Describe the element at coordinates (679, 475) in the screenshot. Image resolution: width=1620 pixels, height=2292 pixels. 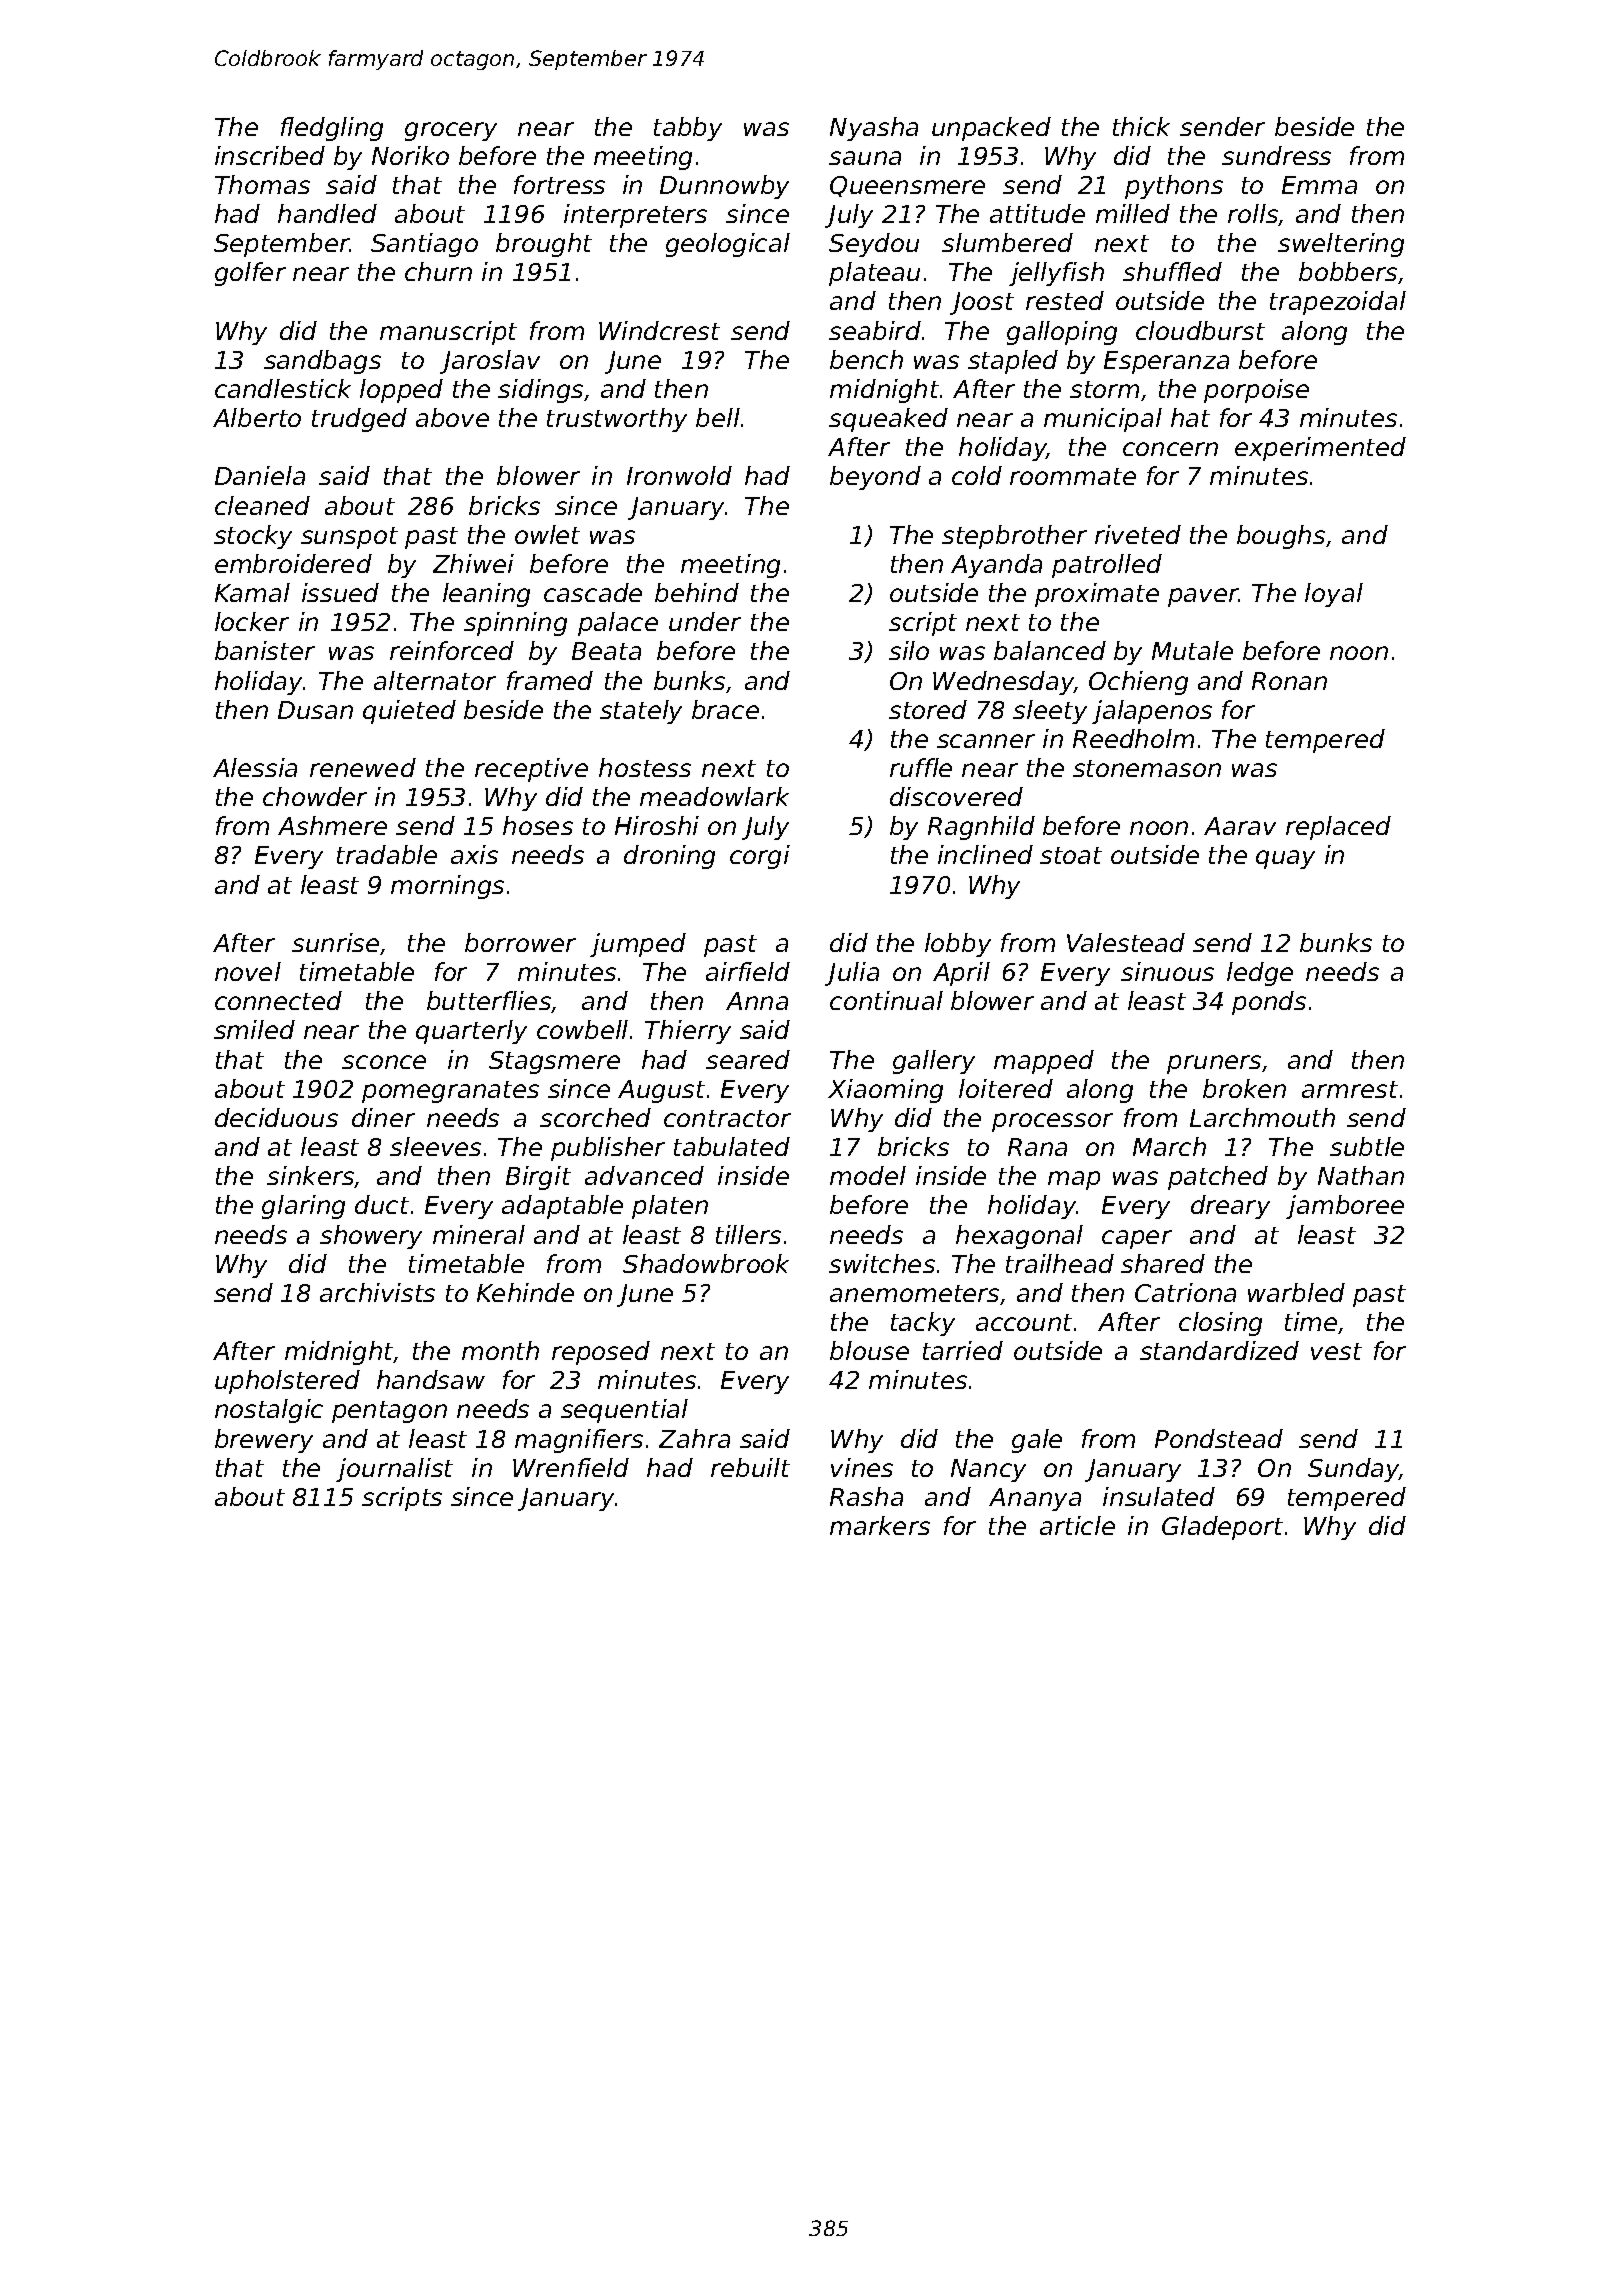
I see `Ironwold` at that location.
